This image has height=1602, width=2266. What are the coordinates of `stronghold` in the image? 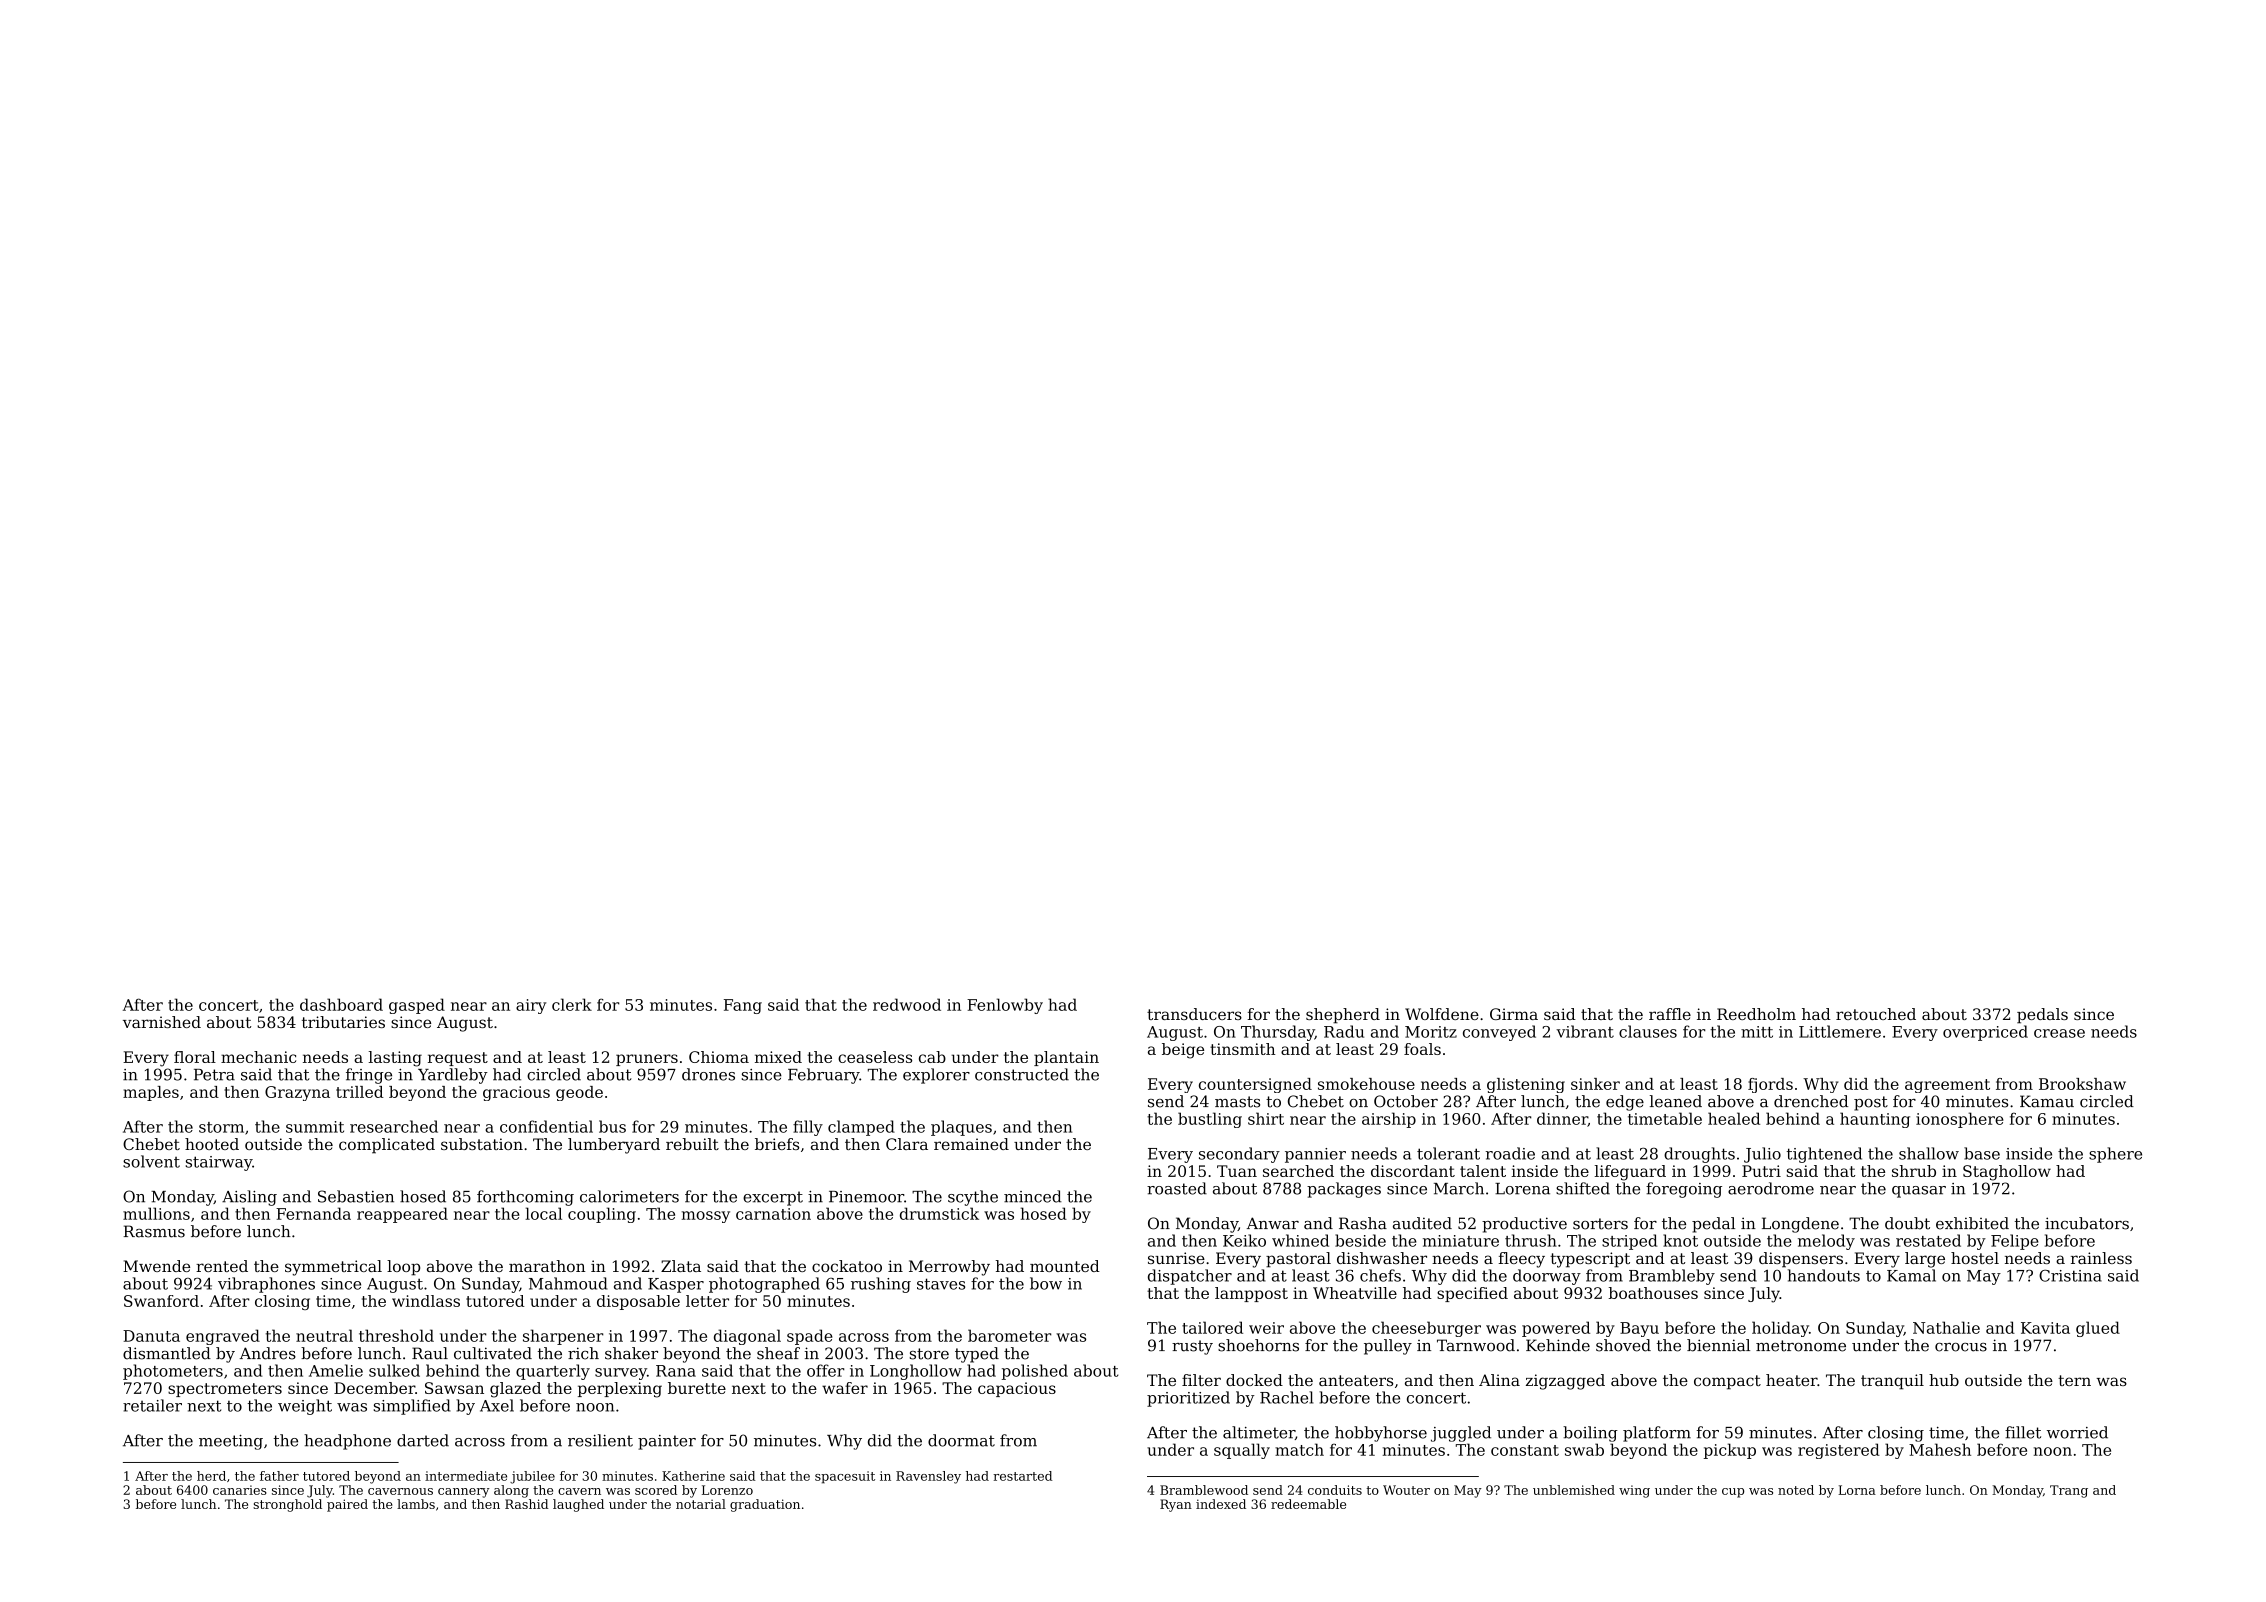 It's located at (287, 1505).
